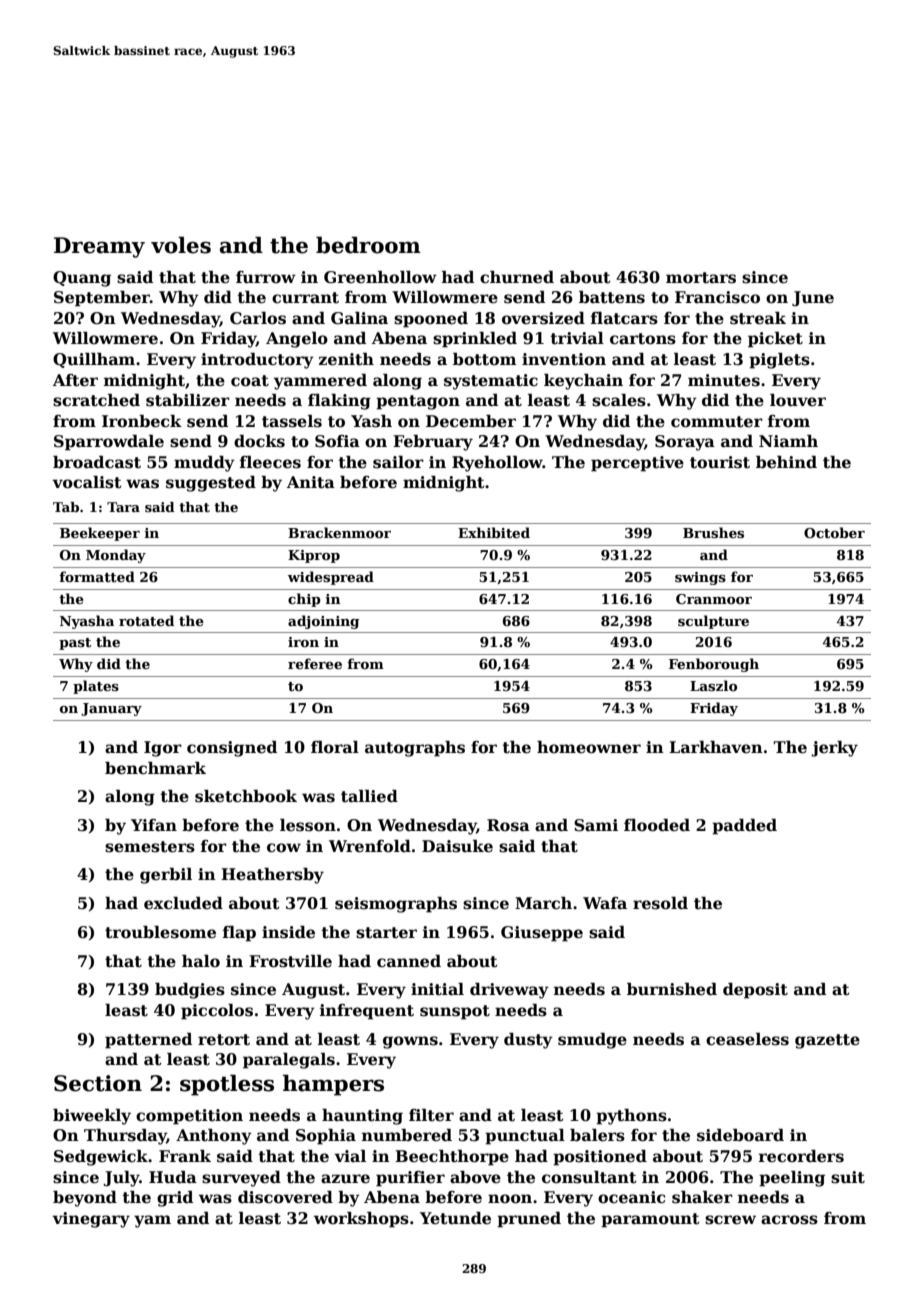 Image resolution: width=924 pixels, height=1308 pixels. What do you see at coordinates (813, 298) in the document?
I see `June` at bounding box center [813, 298].
